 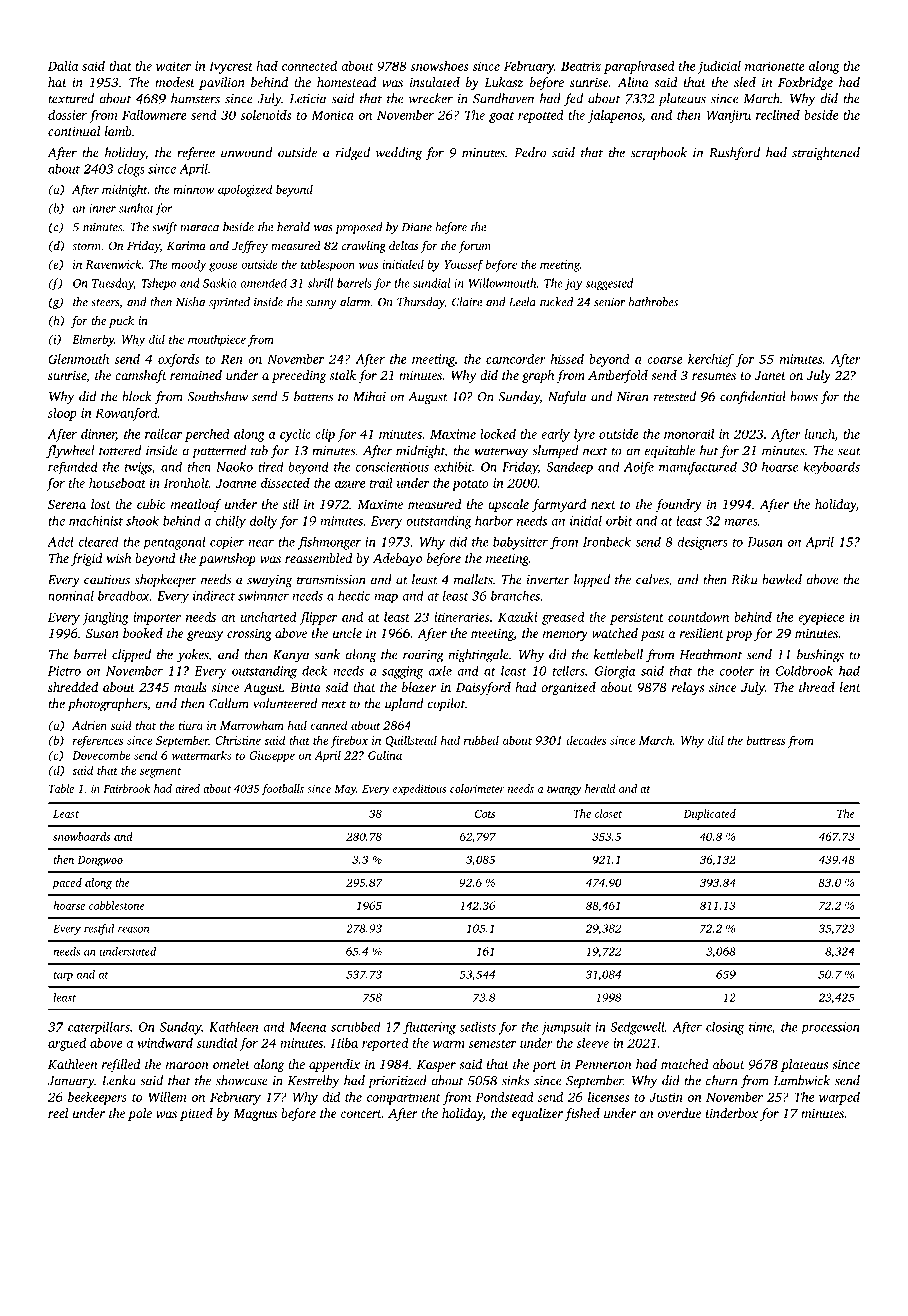 I want to click on lent, so click(x=850, y=687).
